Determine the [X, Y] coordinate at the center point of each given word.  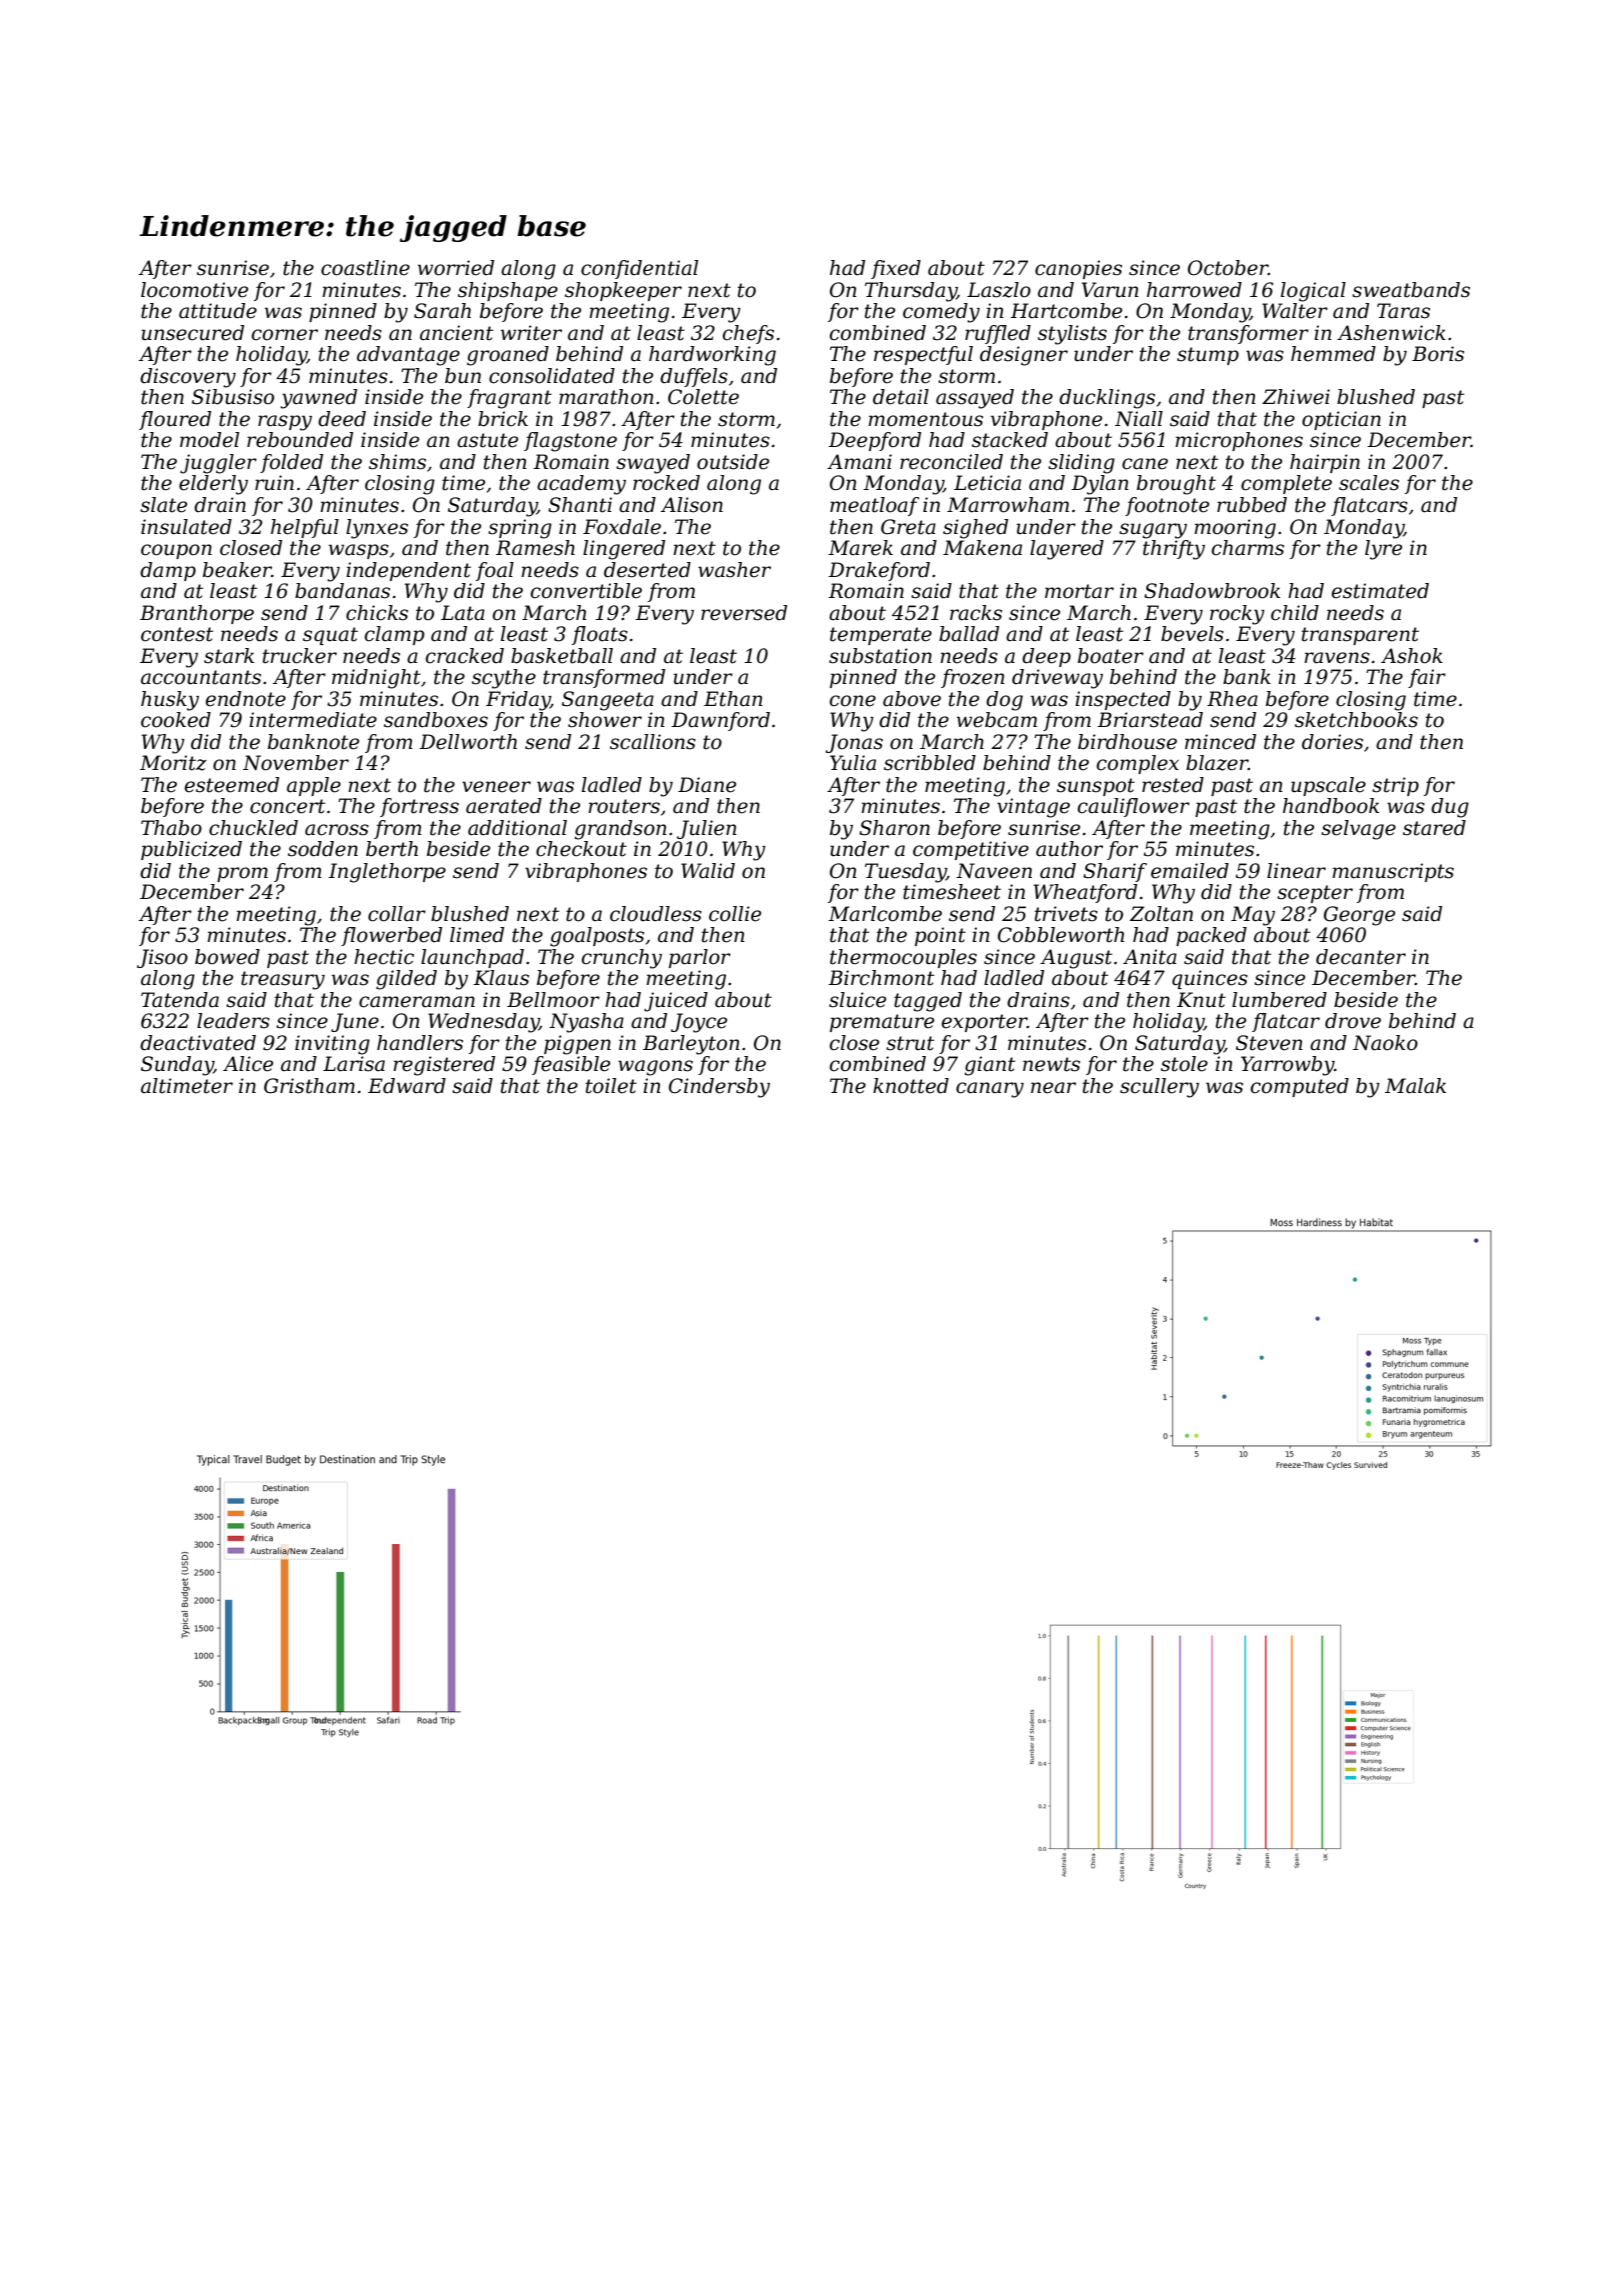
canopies [1078, 269]
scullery [1159, 1088]
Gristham [309, 1086]
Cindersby [719, 1088]
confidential [639, 269]
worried [456, 268]
